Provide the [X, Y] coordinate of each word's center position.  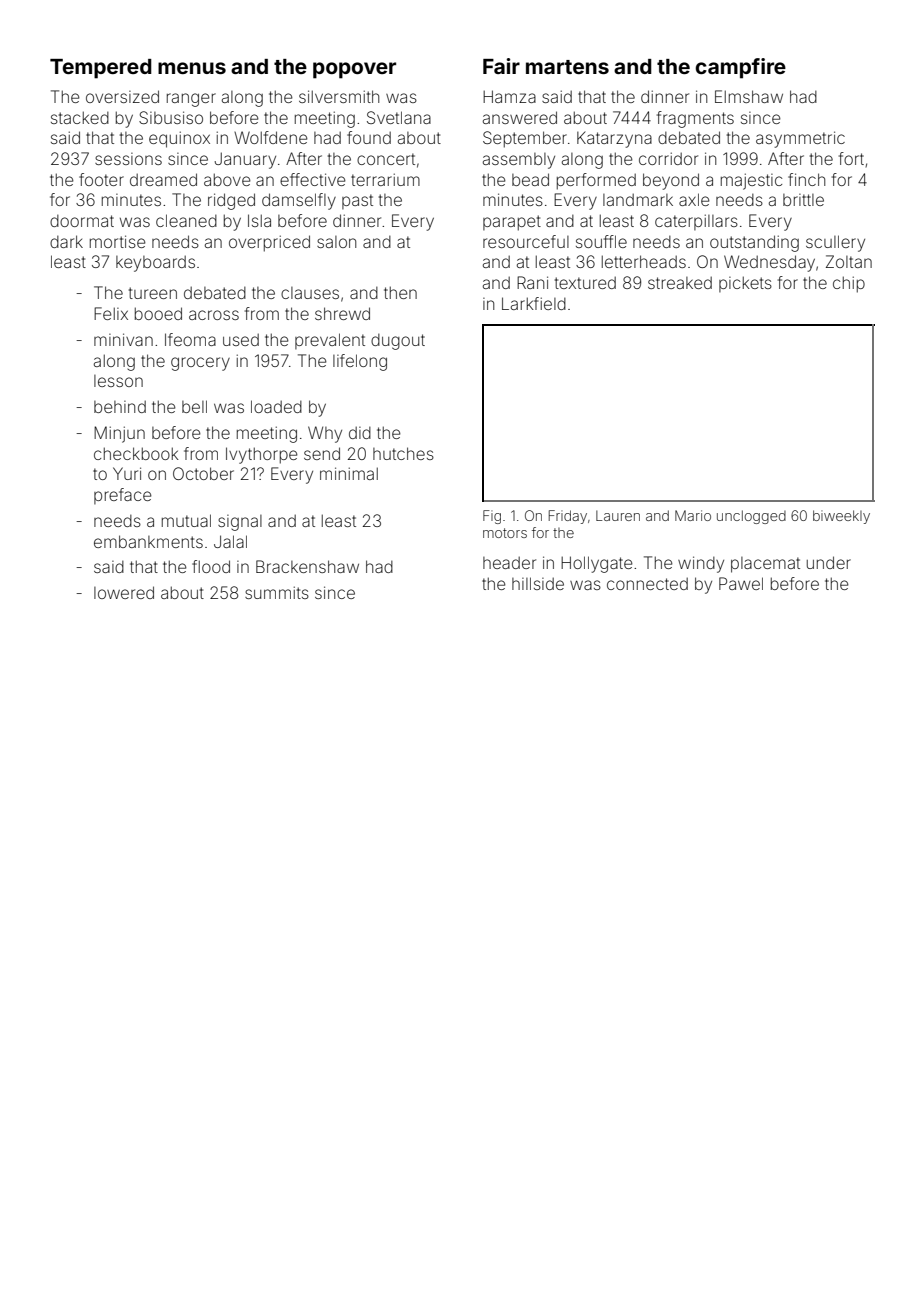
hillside [538, 583]
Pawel [741, 583]
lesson [118, 381]
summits [277, 592]
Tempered [101, 69]
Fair [501, 66]
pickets [745, 284]
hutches [403, 453]
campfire [740, 68]
